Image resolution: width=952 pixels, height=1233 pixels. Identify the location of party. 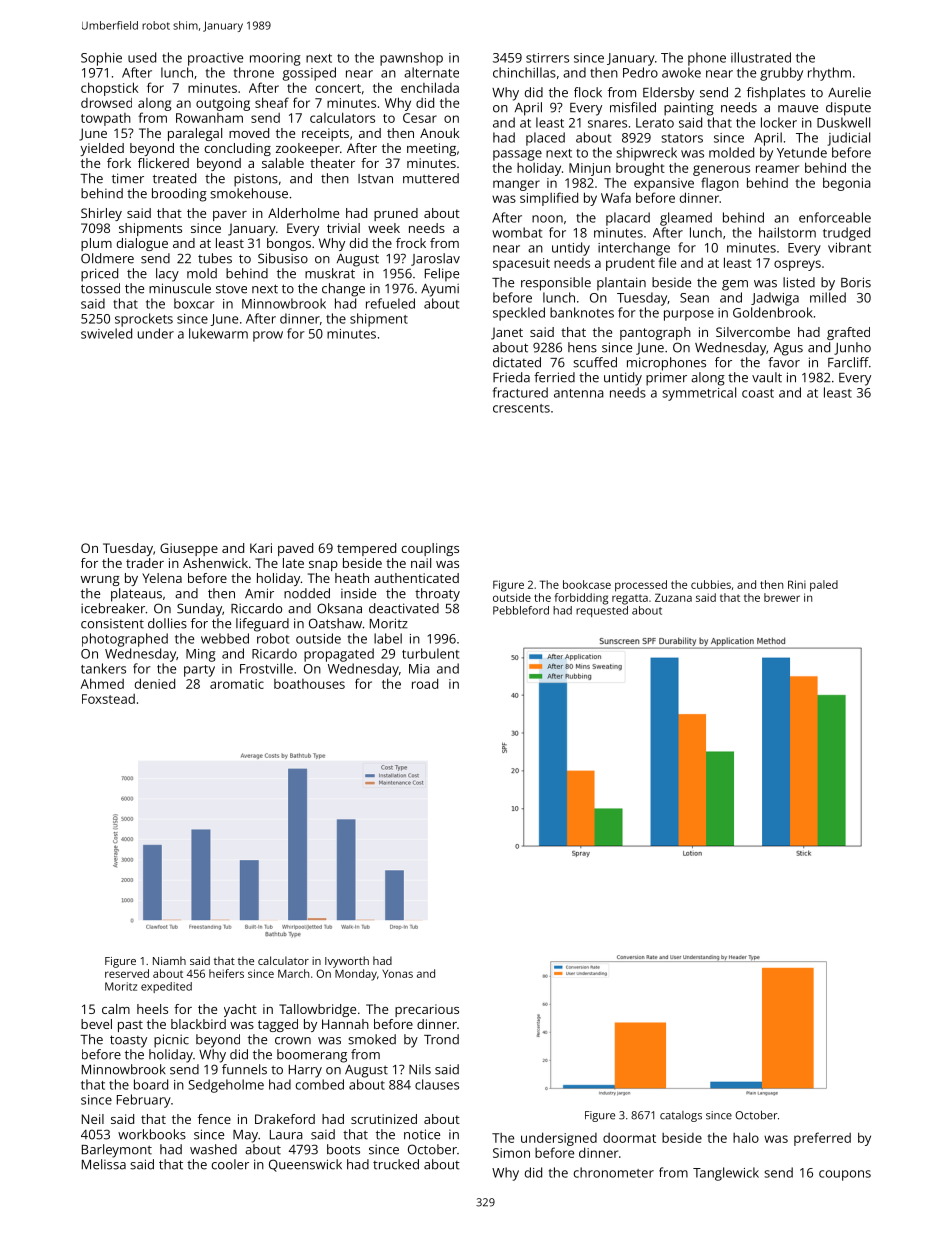
(199, 671).
